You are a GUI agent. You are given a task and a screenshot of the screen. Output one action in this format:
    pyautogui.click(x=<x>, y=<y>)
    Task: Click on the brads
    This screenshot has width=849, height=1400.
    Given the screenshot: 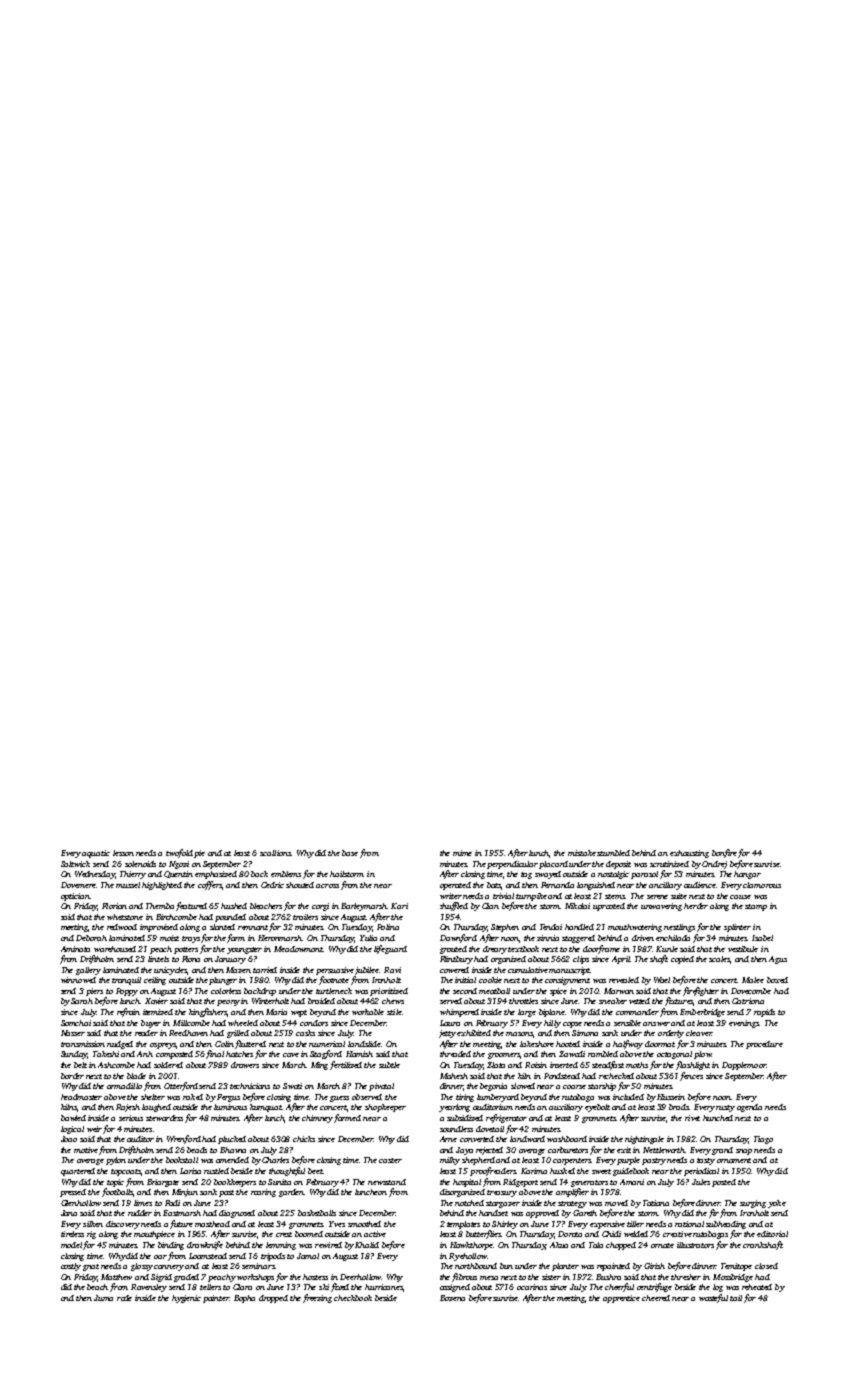 What is the action you would take?
    pyautogui.click(x=679, y=1107)
